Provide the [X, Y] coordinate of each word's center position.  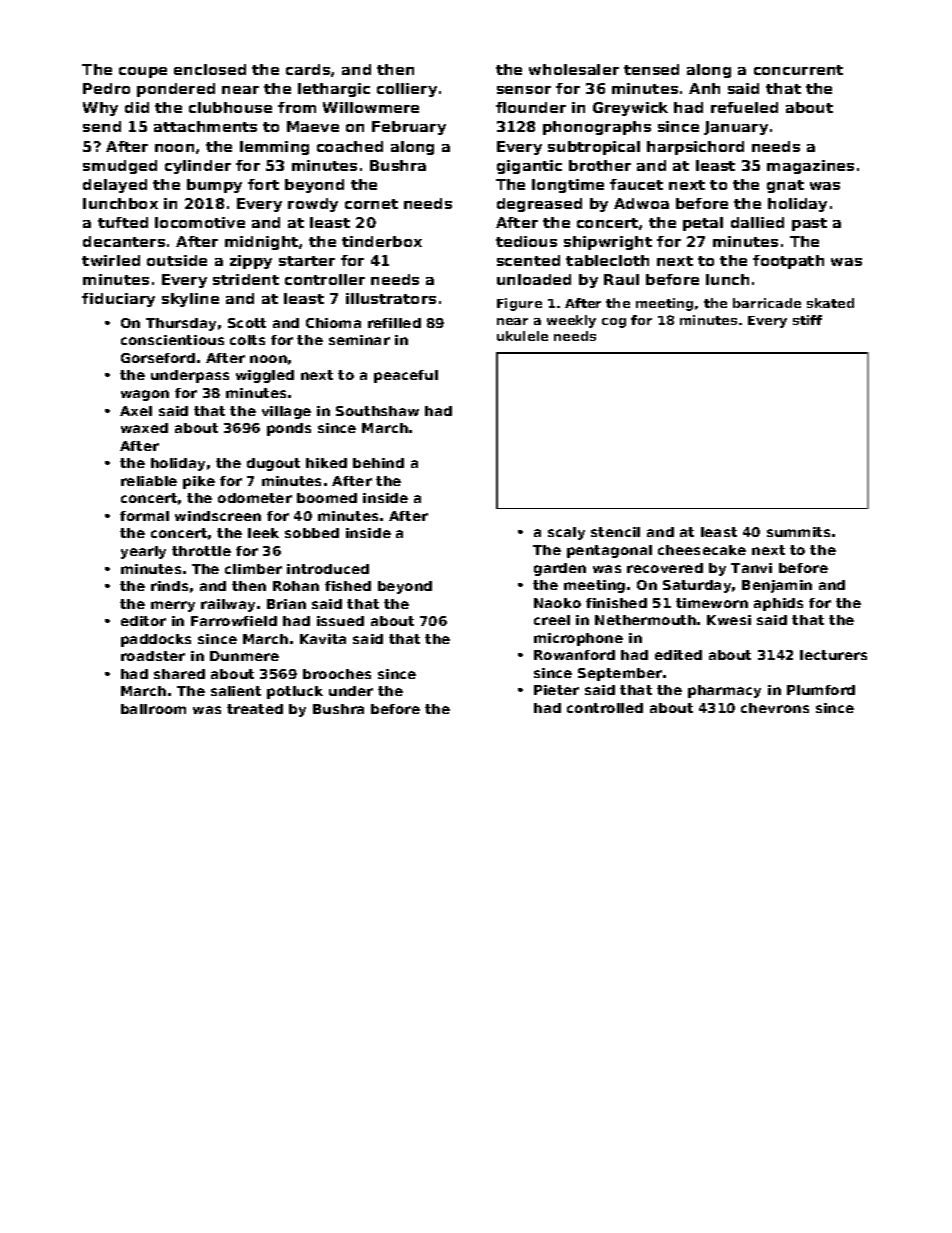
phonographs [597, 128]
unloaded [534, 279]
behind [378, 463]
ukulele [522, 336]
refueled [744, 107]
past [809, 224]
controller [325, 279]
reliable [149, 481]
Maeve [313, 126]
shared [179, 674]
